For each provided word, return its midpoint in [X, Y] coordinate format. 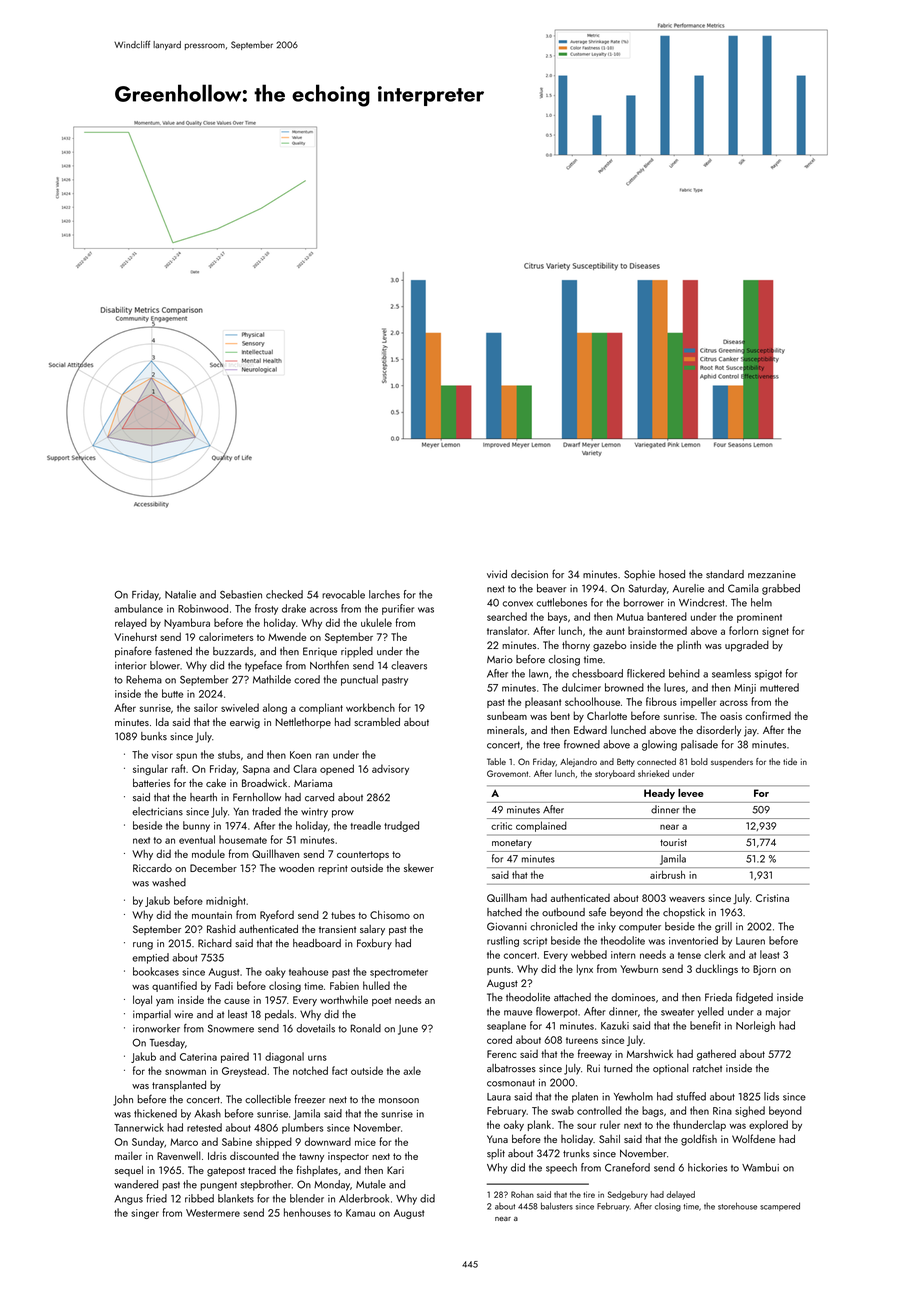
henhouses [307, 1212]
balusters [557, 1206]
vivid [497, 574]
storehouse [737, 1206]
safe [597, 912]
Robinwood [203, 608]
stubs [229, 754]
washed [169, 882]
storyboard [615, 774]
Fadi [224, 985]
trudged [401, 826]
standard [725, 574]
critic [501, 826]
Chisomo [390, 914]
